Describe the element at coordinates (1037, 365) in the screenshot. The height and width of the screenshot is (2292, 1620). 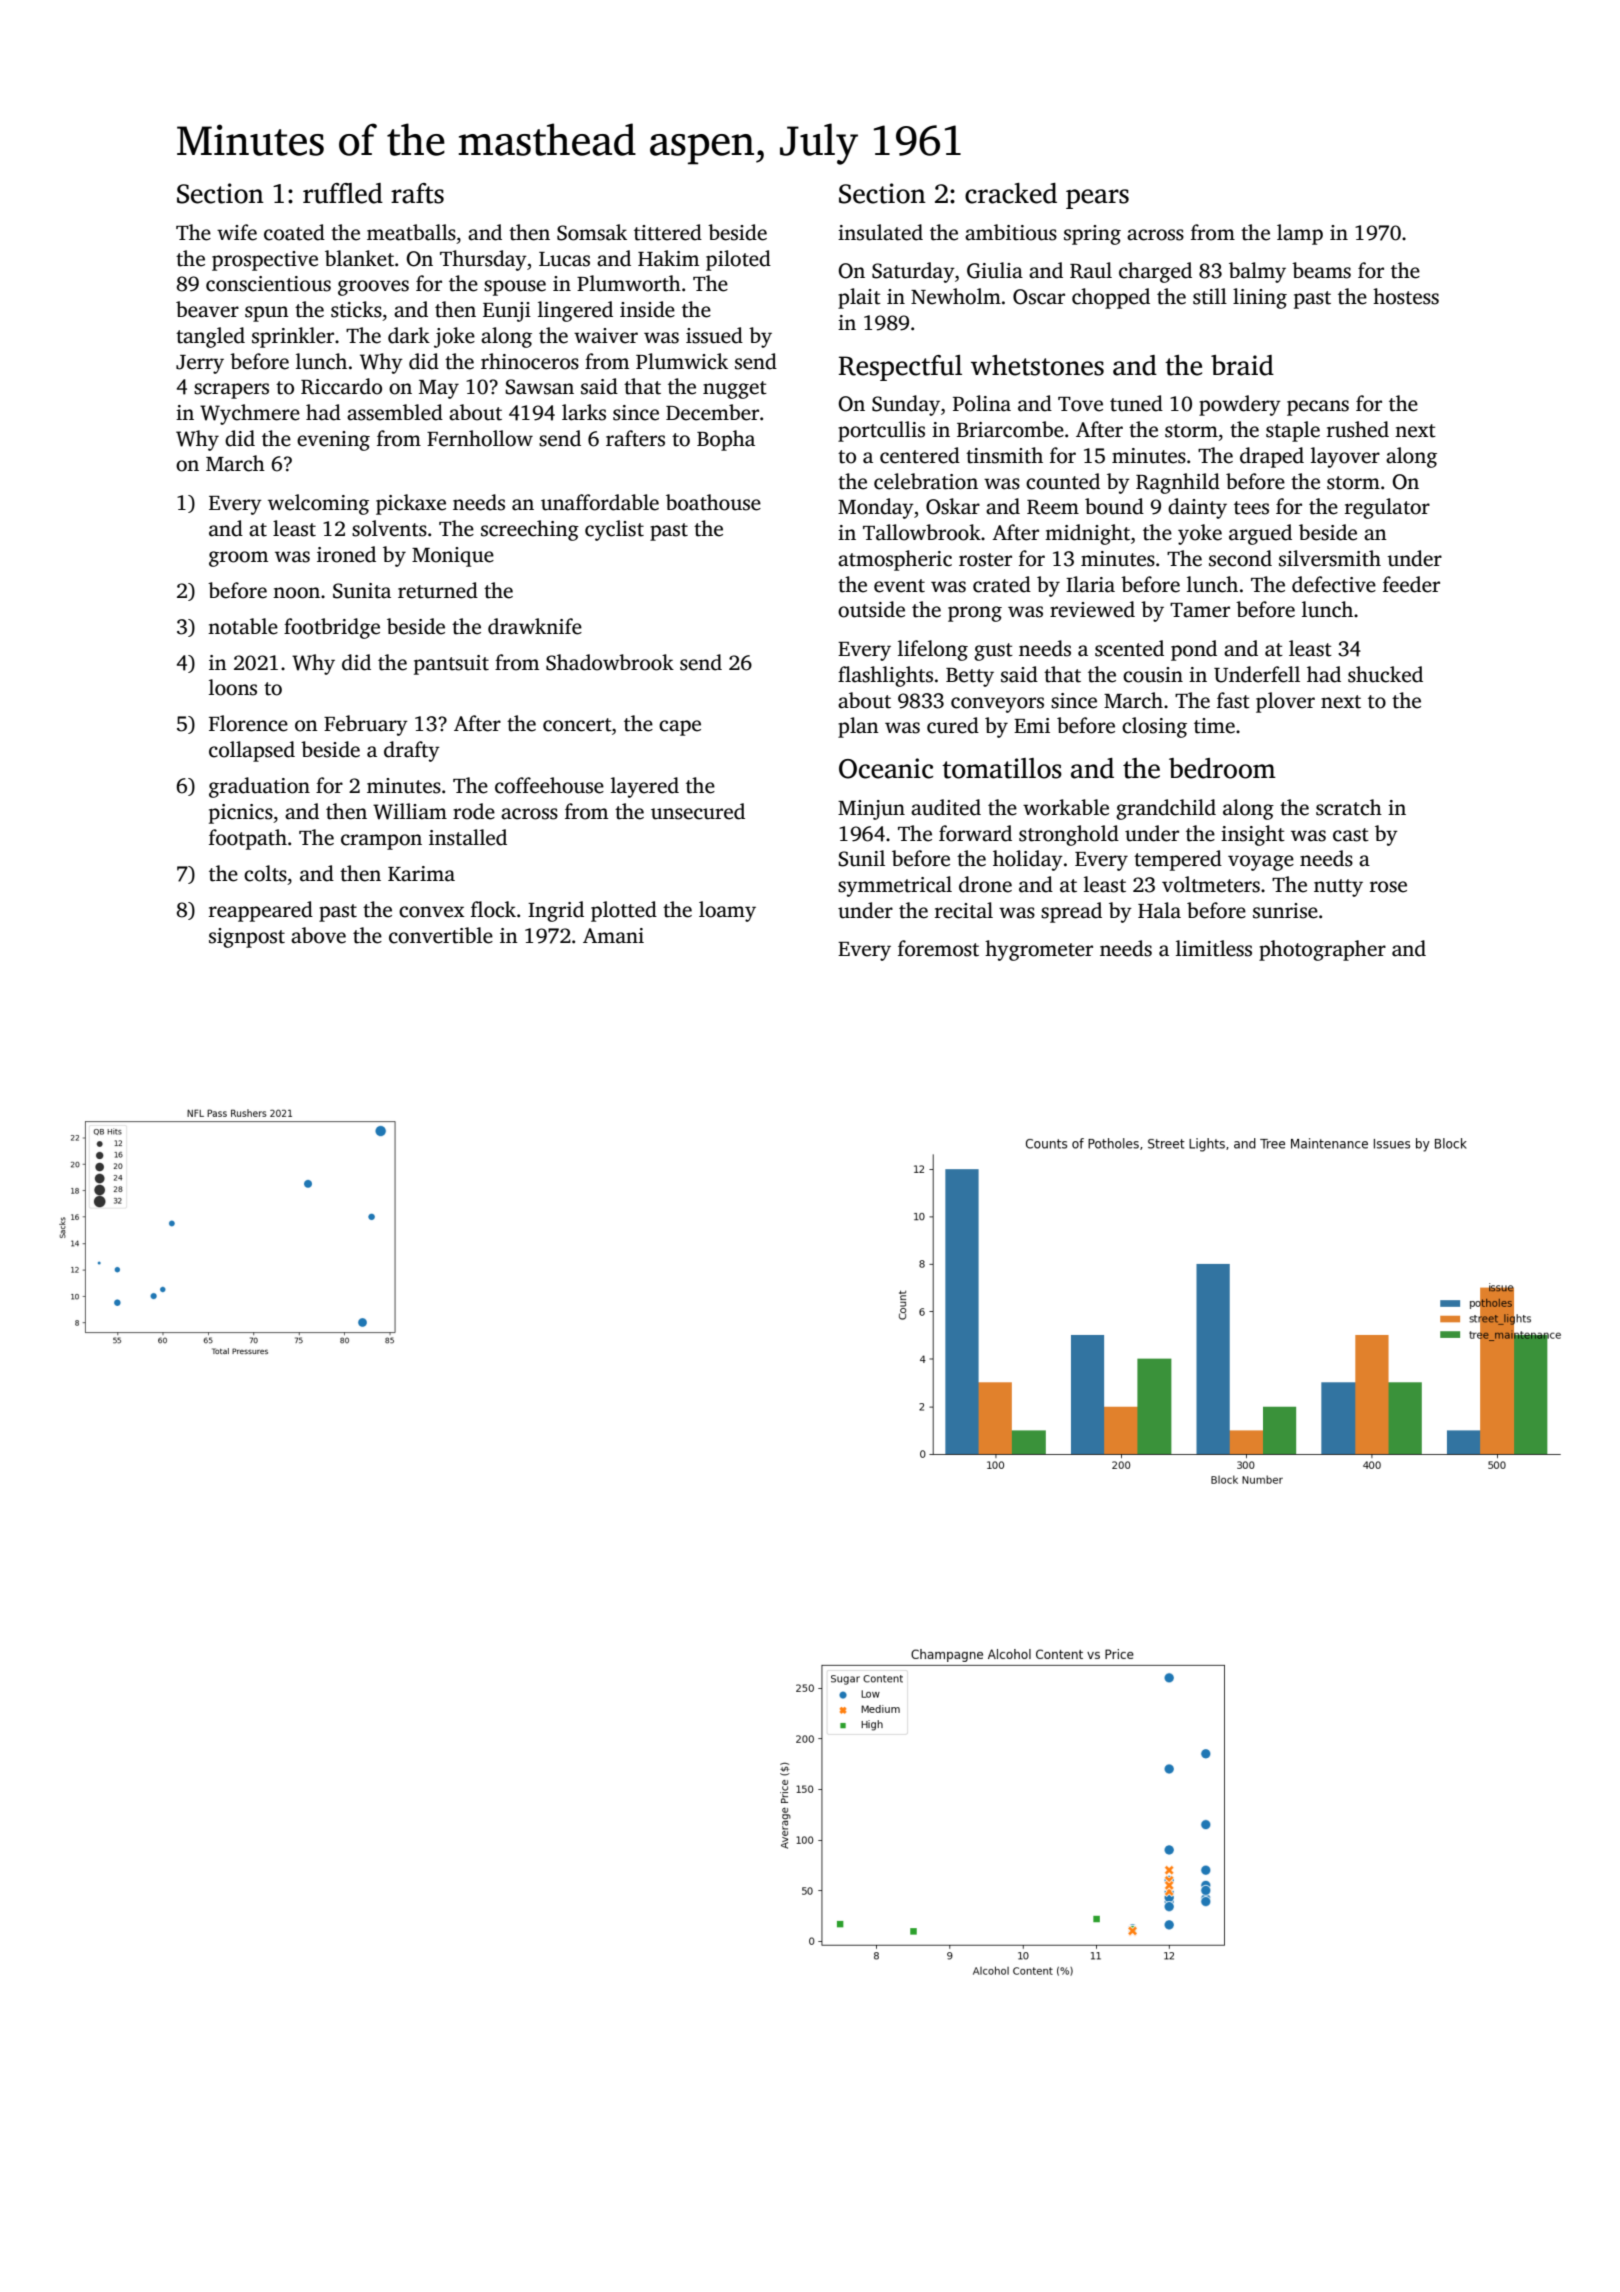
I see `whetstones` at that location.
